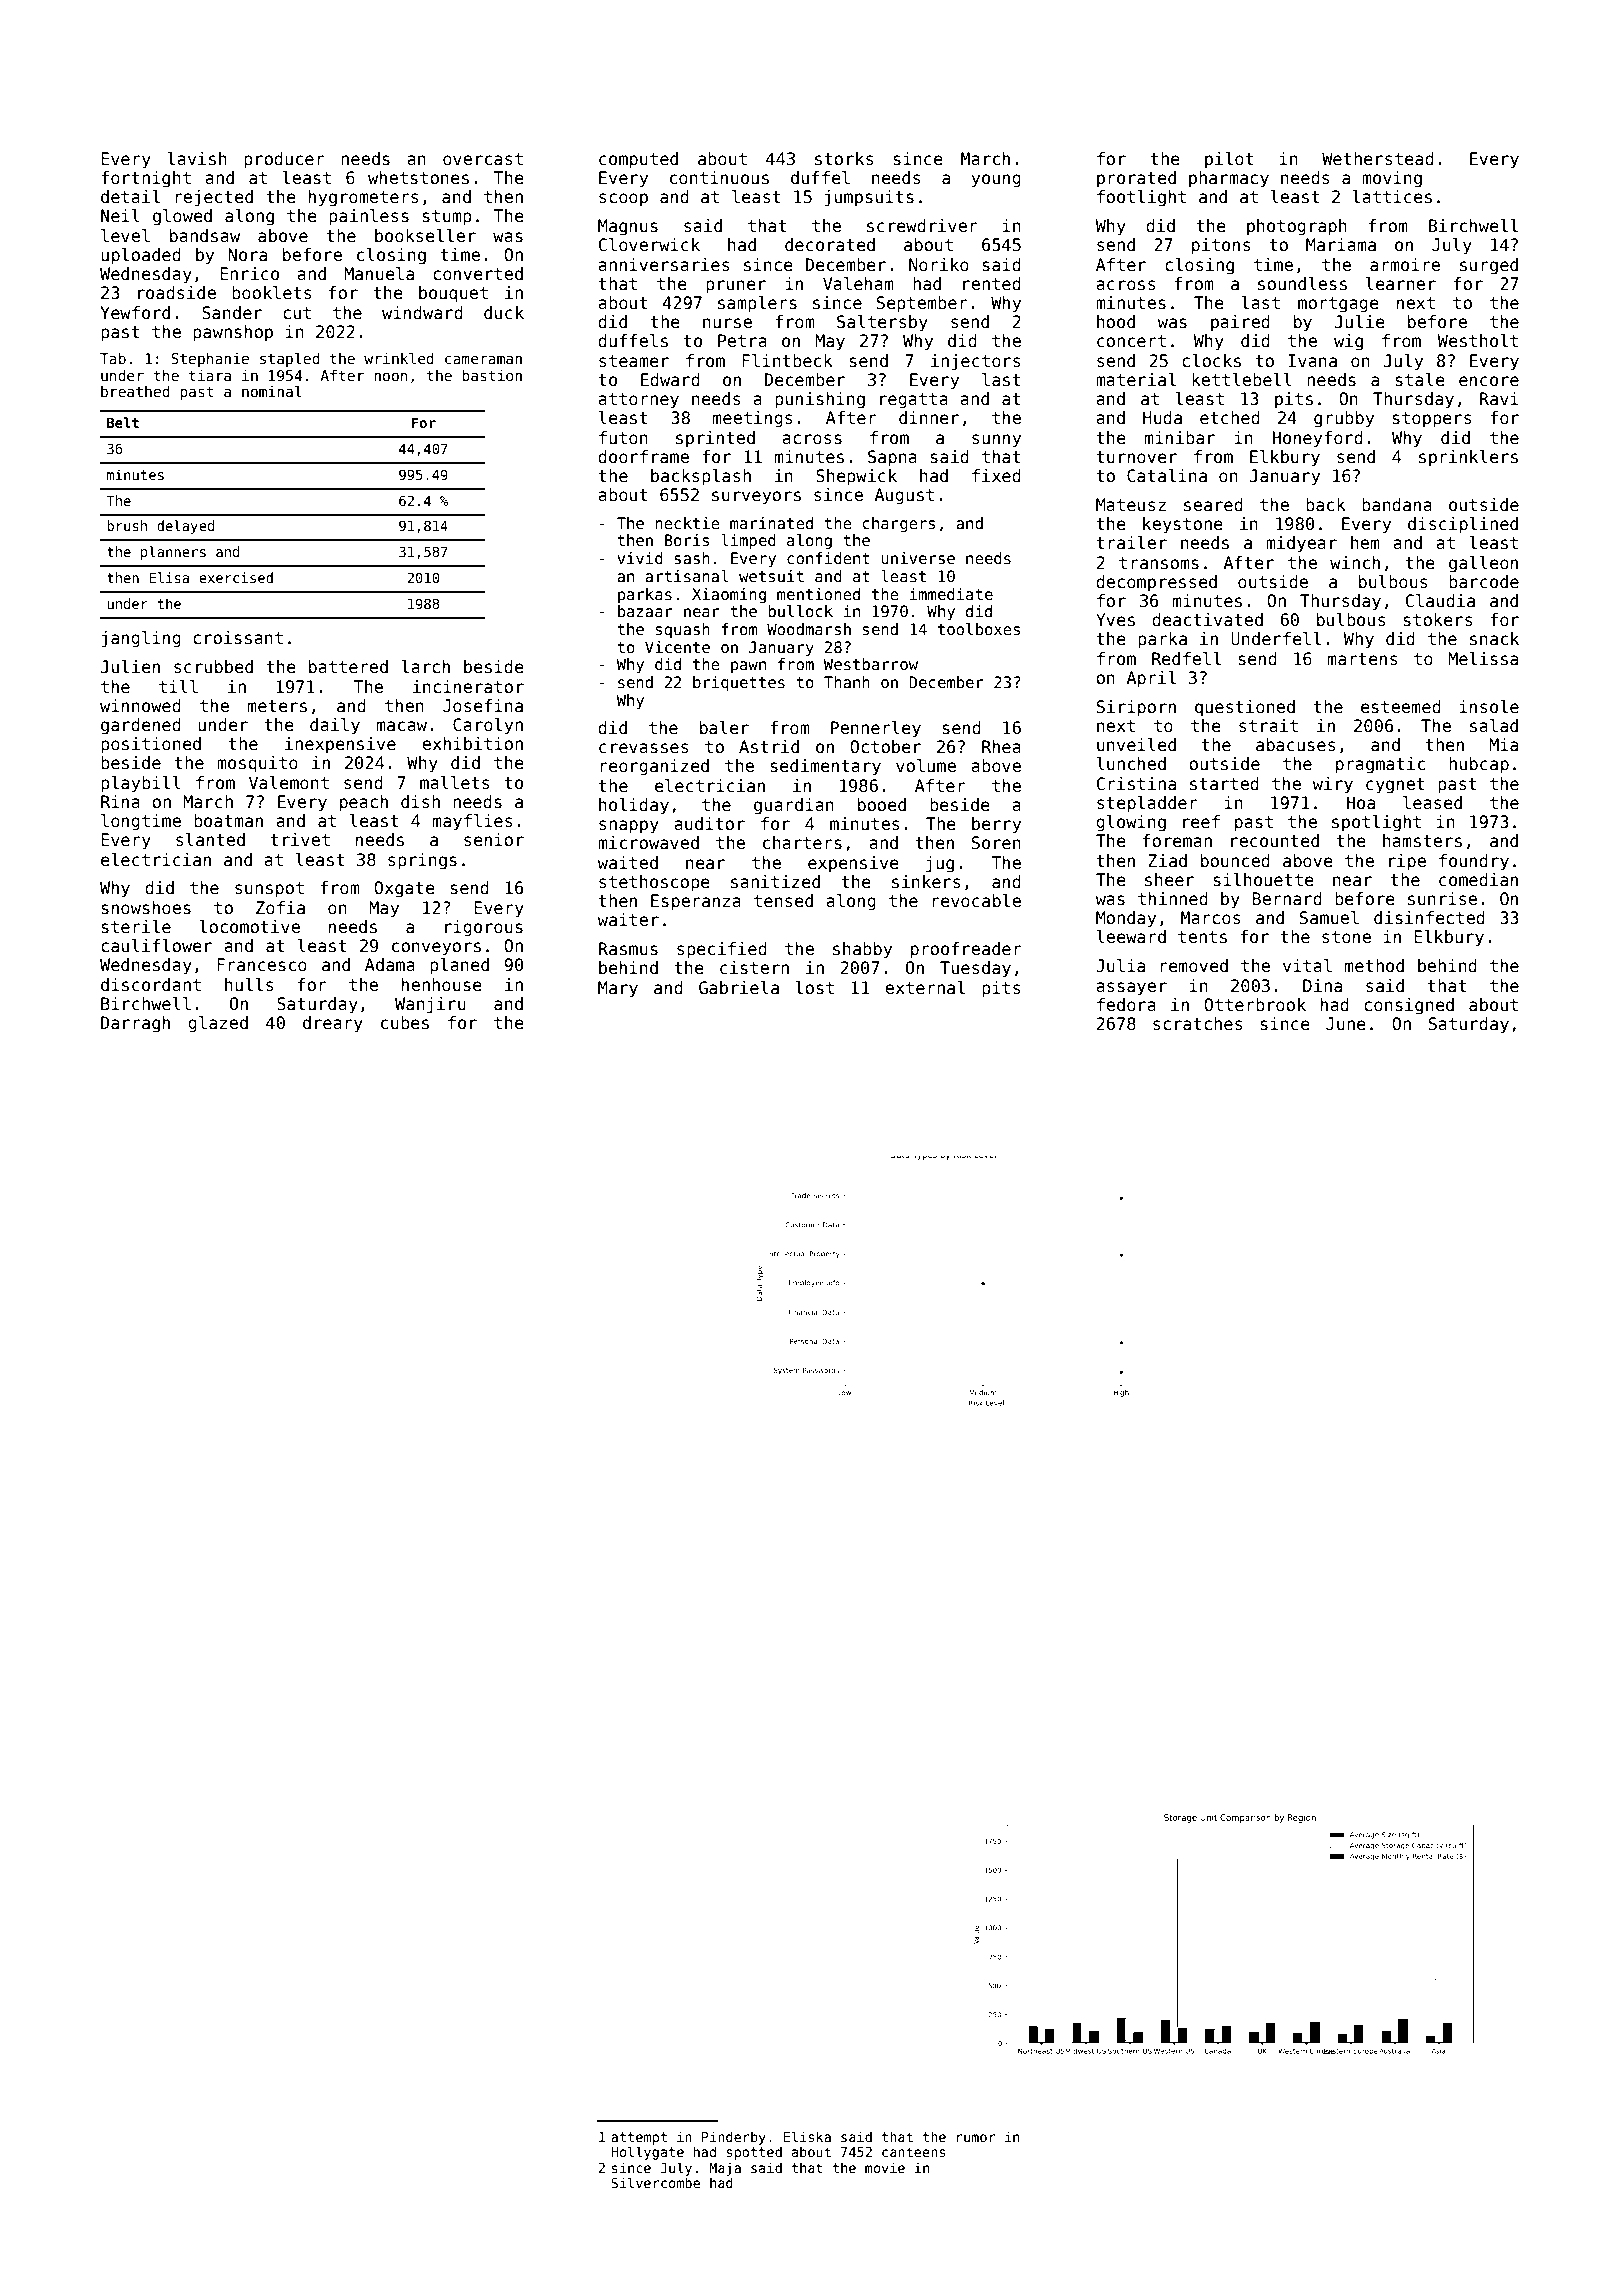 The width and height of the screenshot is (1620, 2292). What do you see at coordinates (1374, 966) in the screenshot?
I see `method` at bounding box center [1374, 966].
